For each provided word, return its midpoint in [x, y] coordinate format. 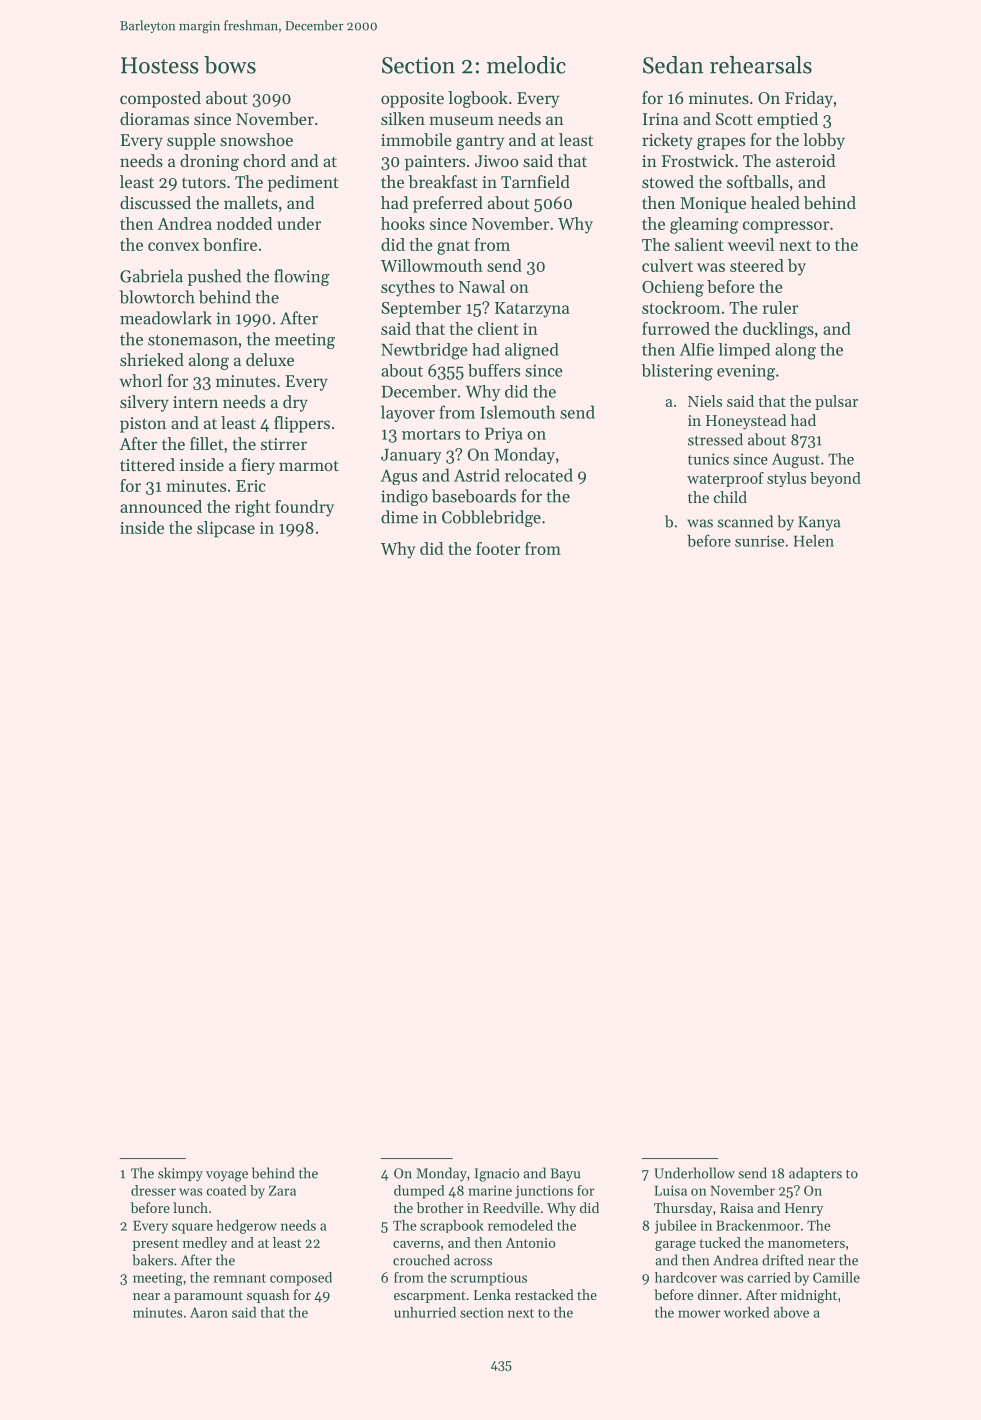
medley [205, 1244]
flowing [301, 277]
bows [230, 65]
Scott [734, 119]
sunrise [759, 541]
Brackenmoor [758, 1225]
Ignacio [497, 1175]
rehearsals [761, 65]
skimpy [180, 1174]
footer [498, 548]
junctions [544, 1192]
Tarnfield [535, 181]
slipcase [226, 529]
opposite [412, 100]
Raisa [737, 1208]
